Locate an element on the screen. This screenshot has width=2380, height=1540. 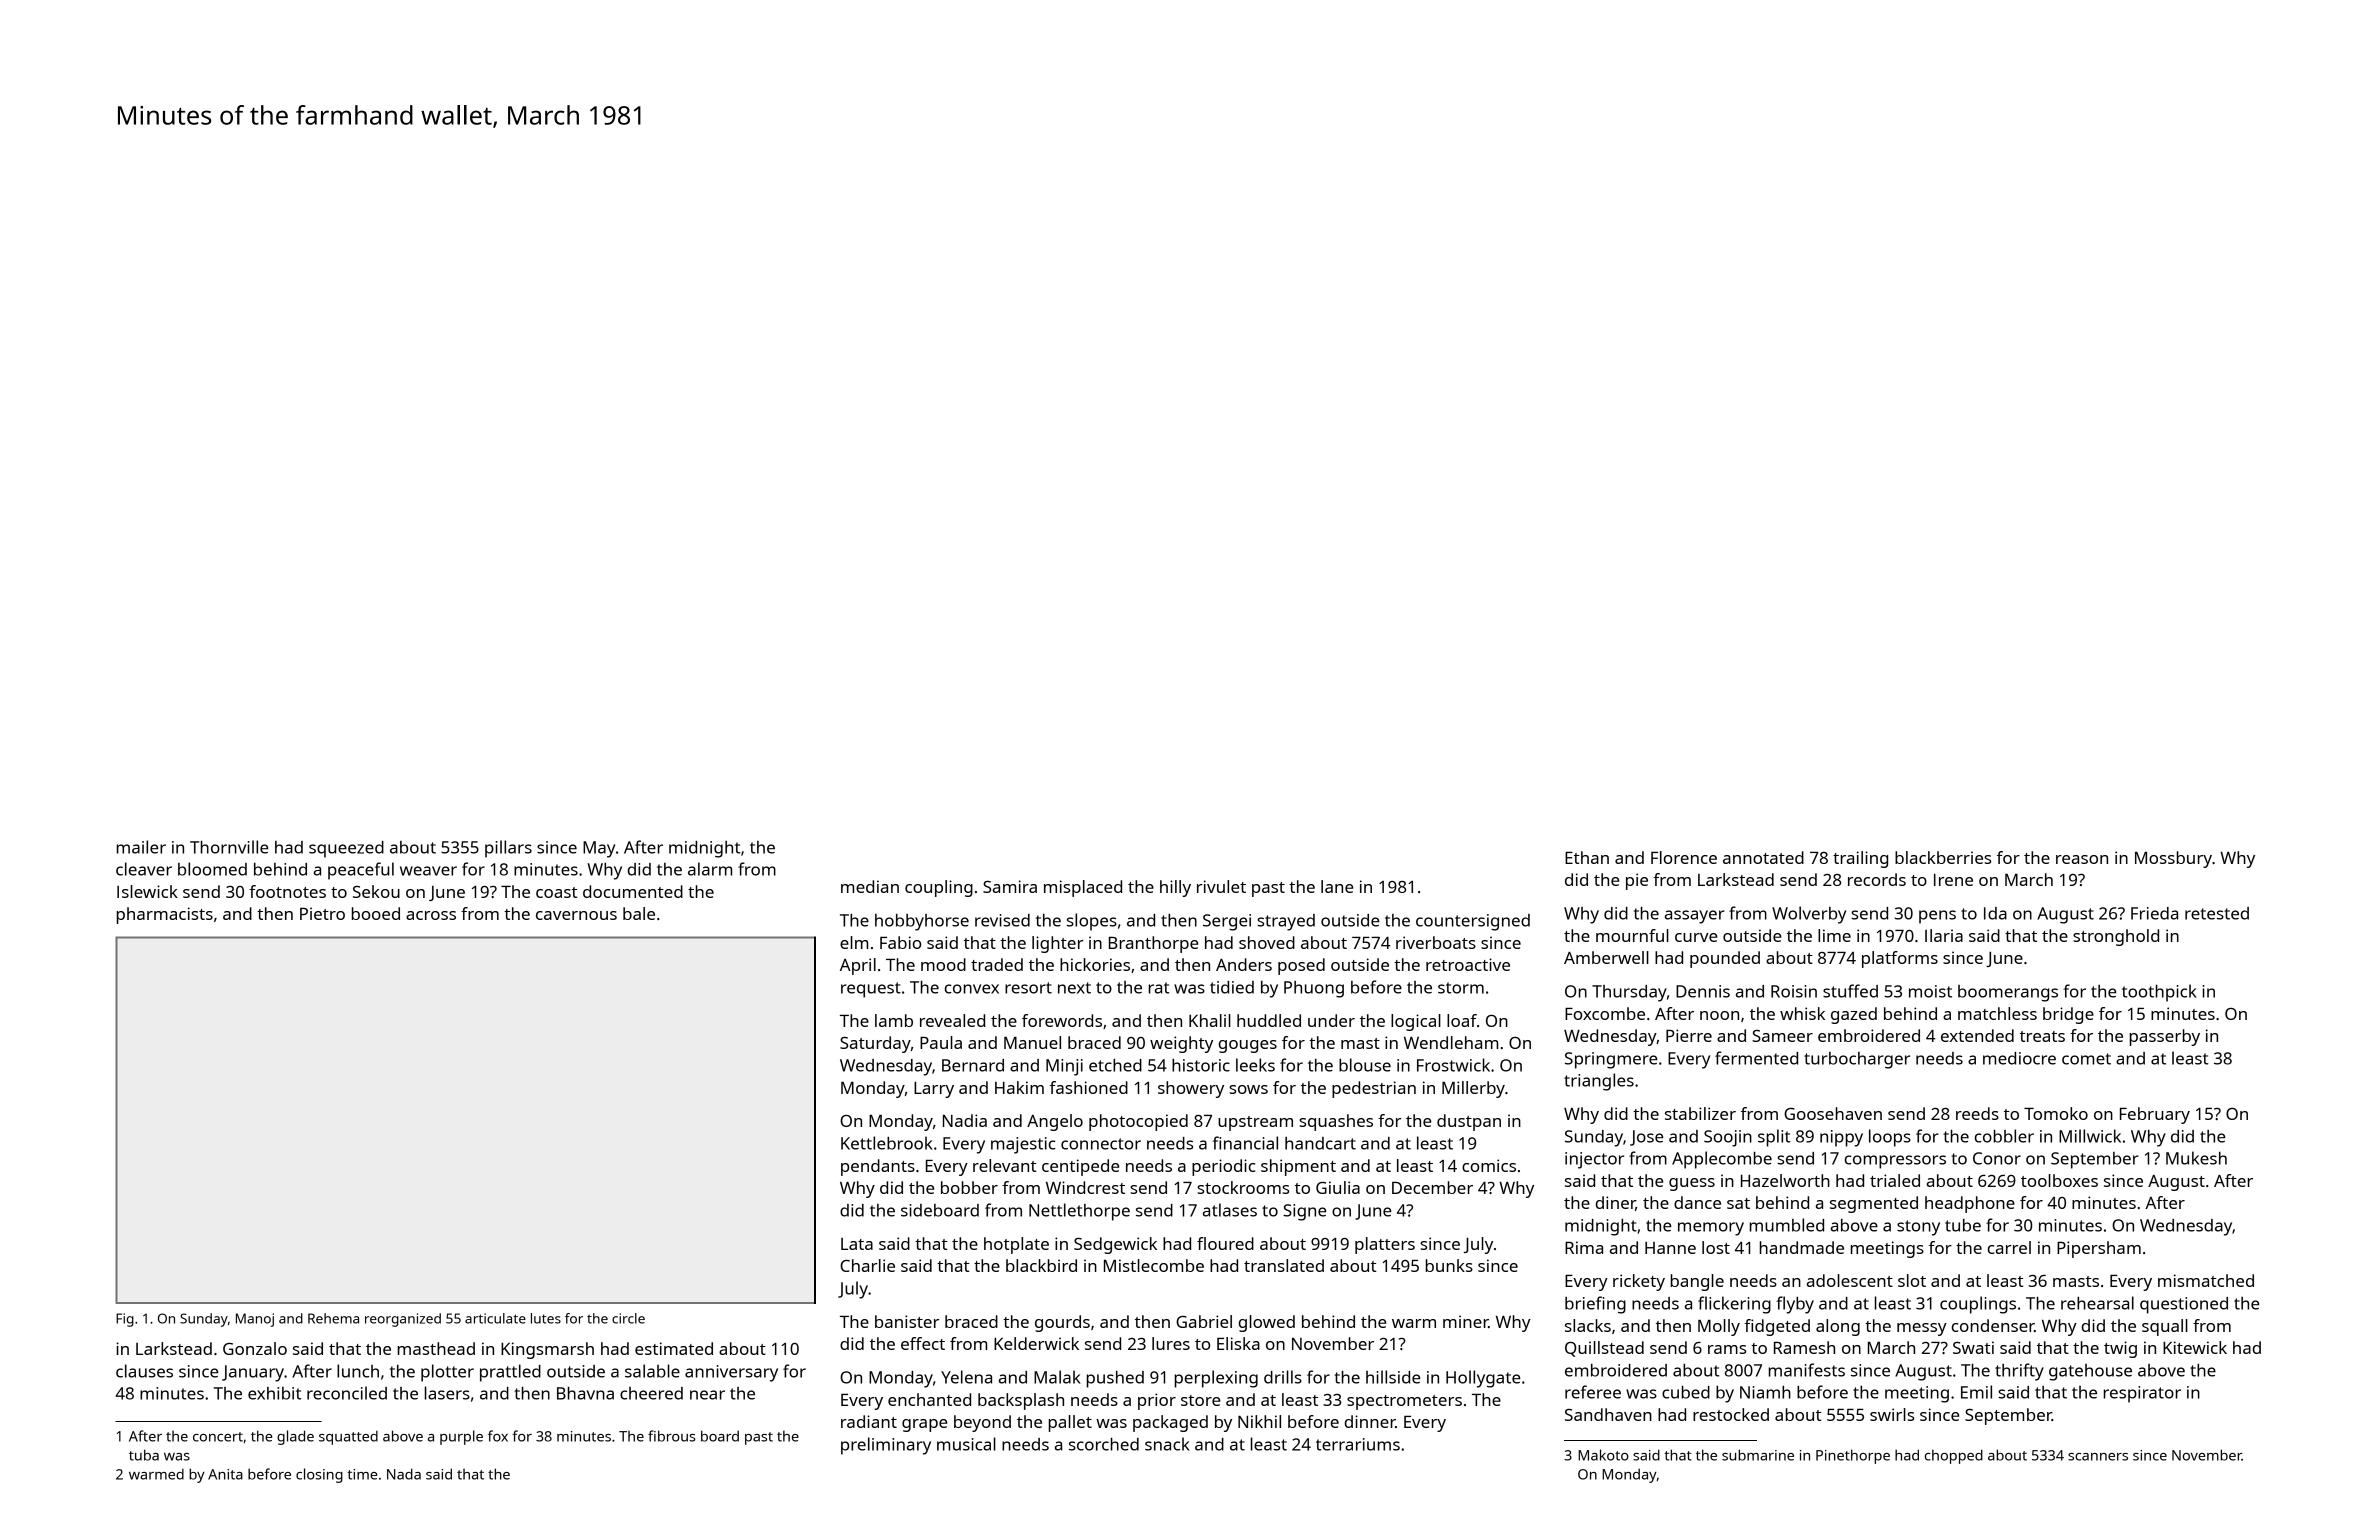
squashes is located at coordinates (1336, 1122).
